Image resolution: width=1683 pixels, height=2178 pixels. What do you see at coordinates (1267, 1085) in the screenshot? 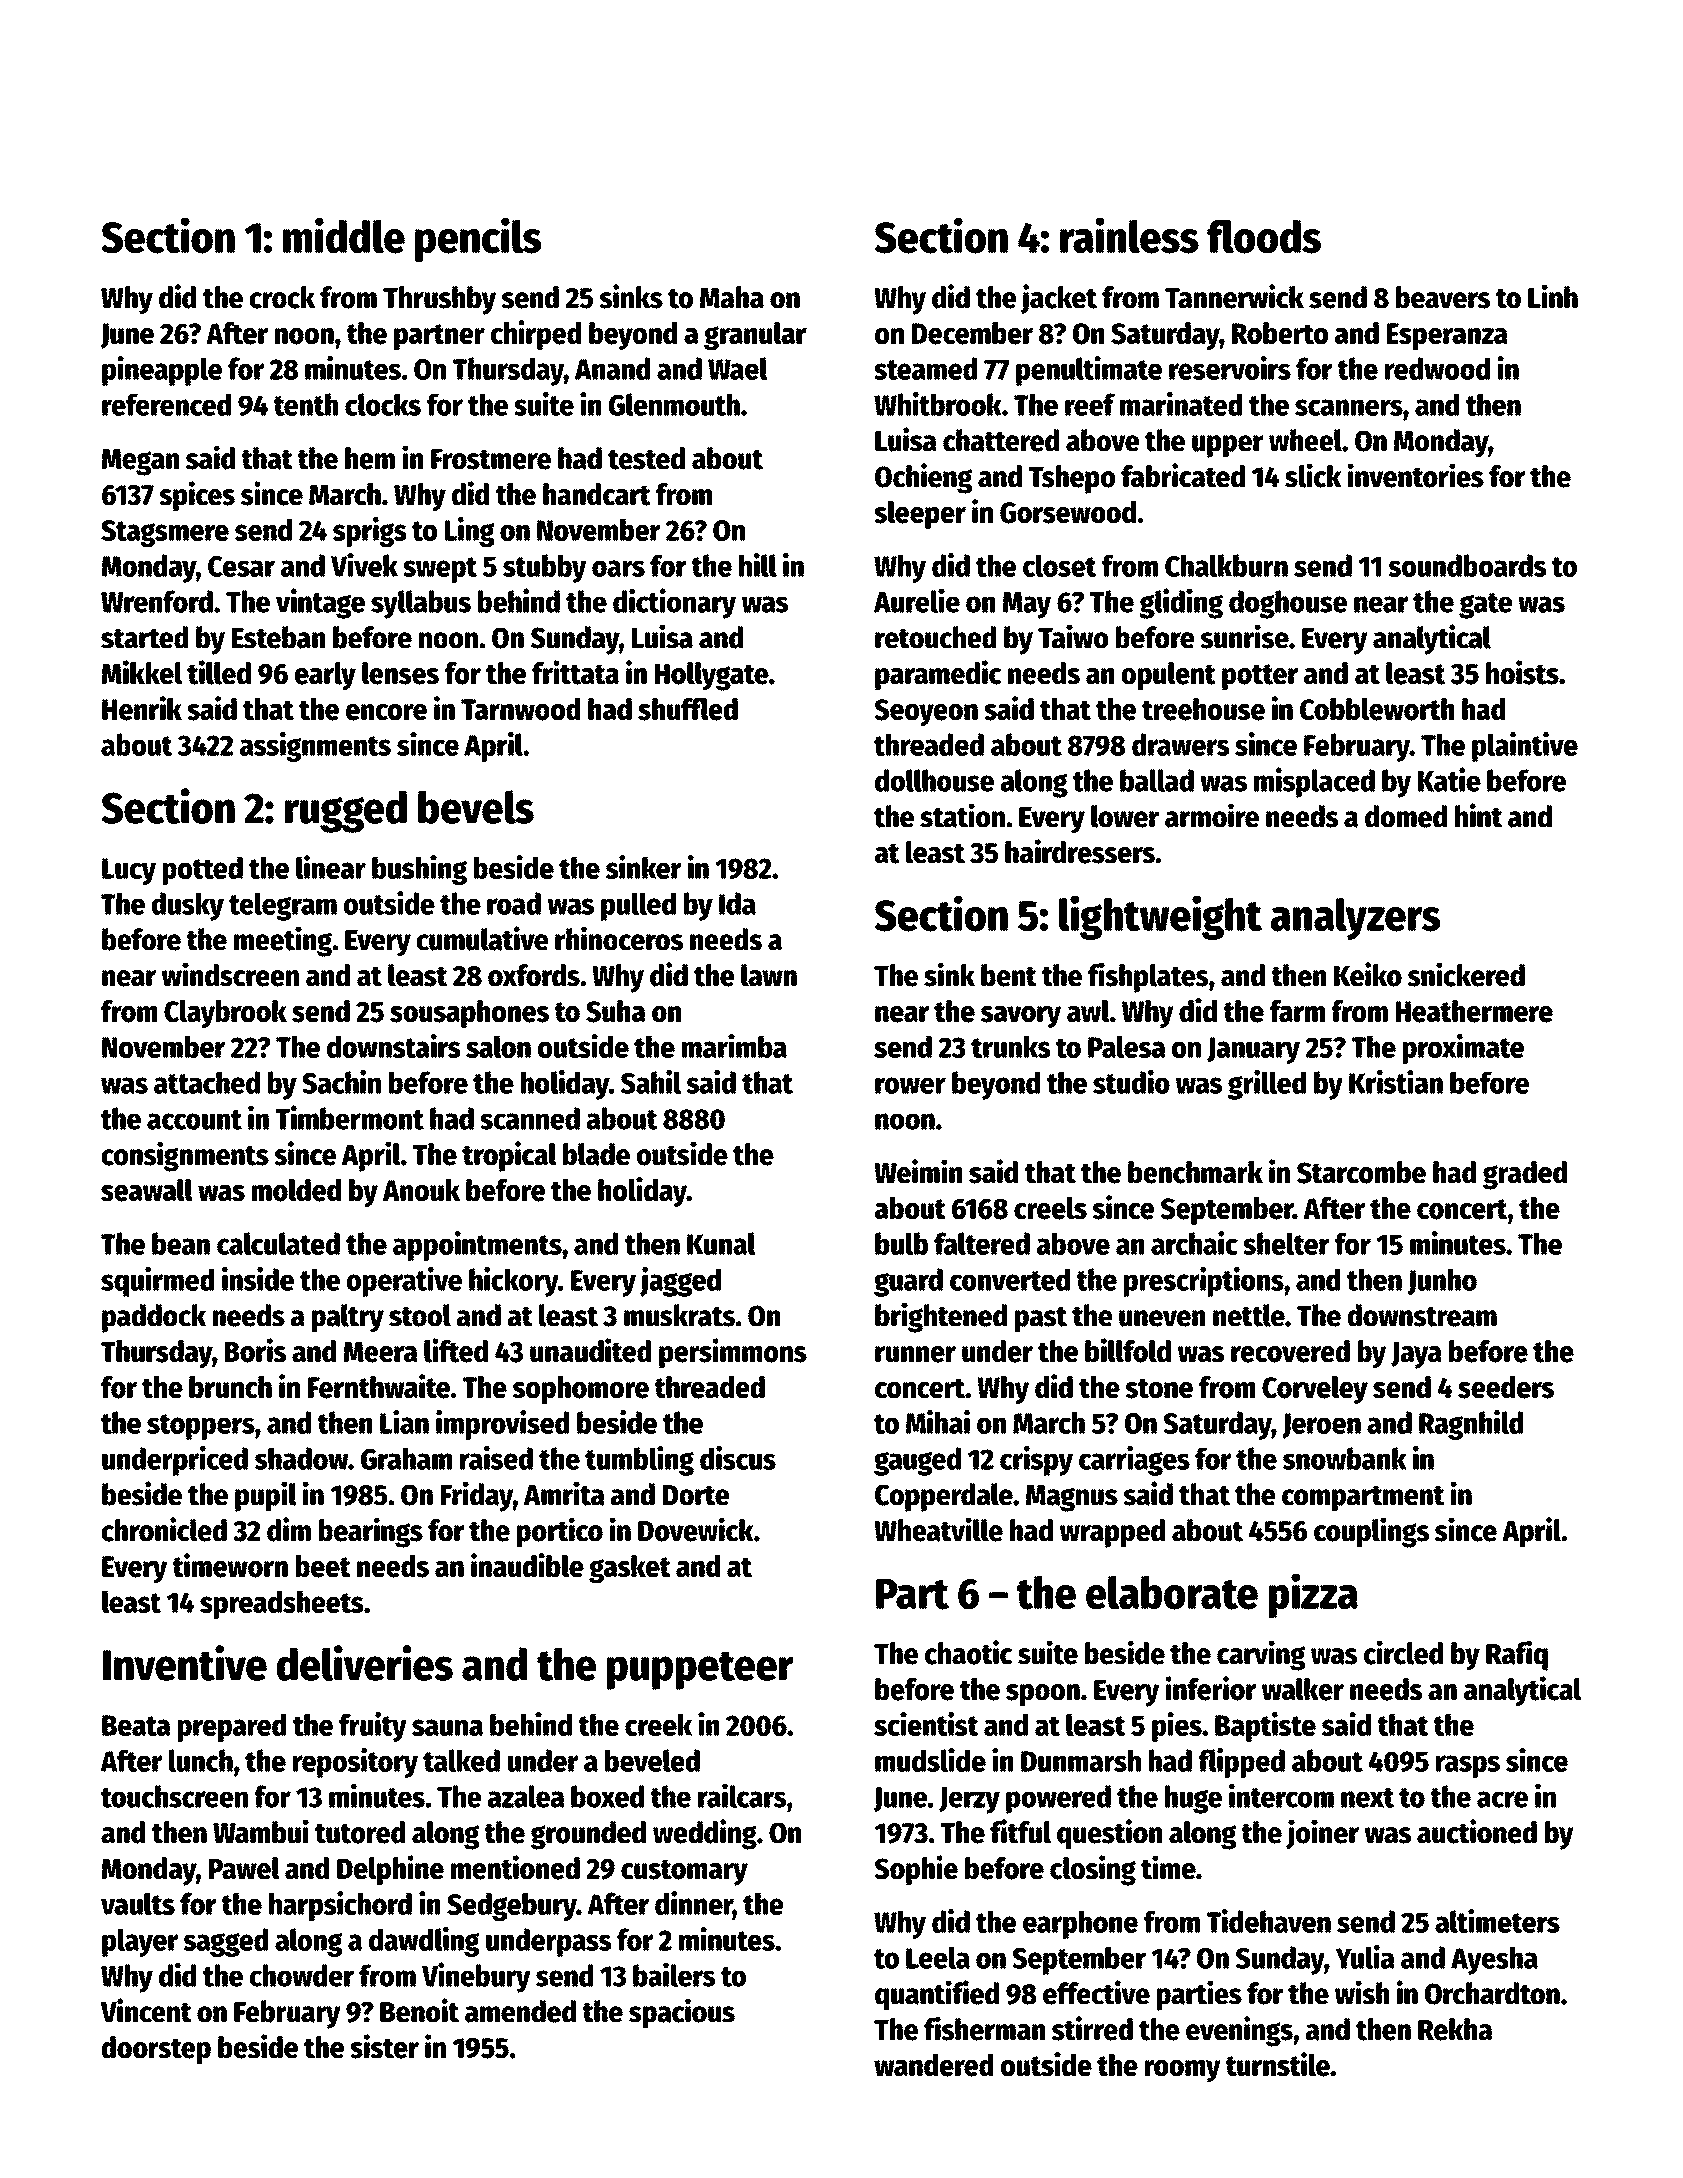
I see `grilled` at bounding box center [1267, 1085].
